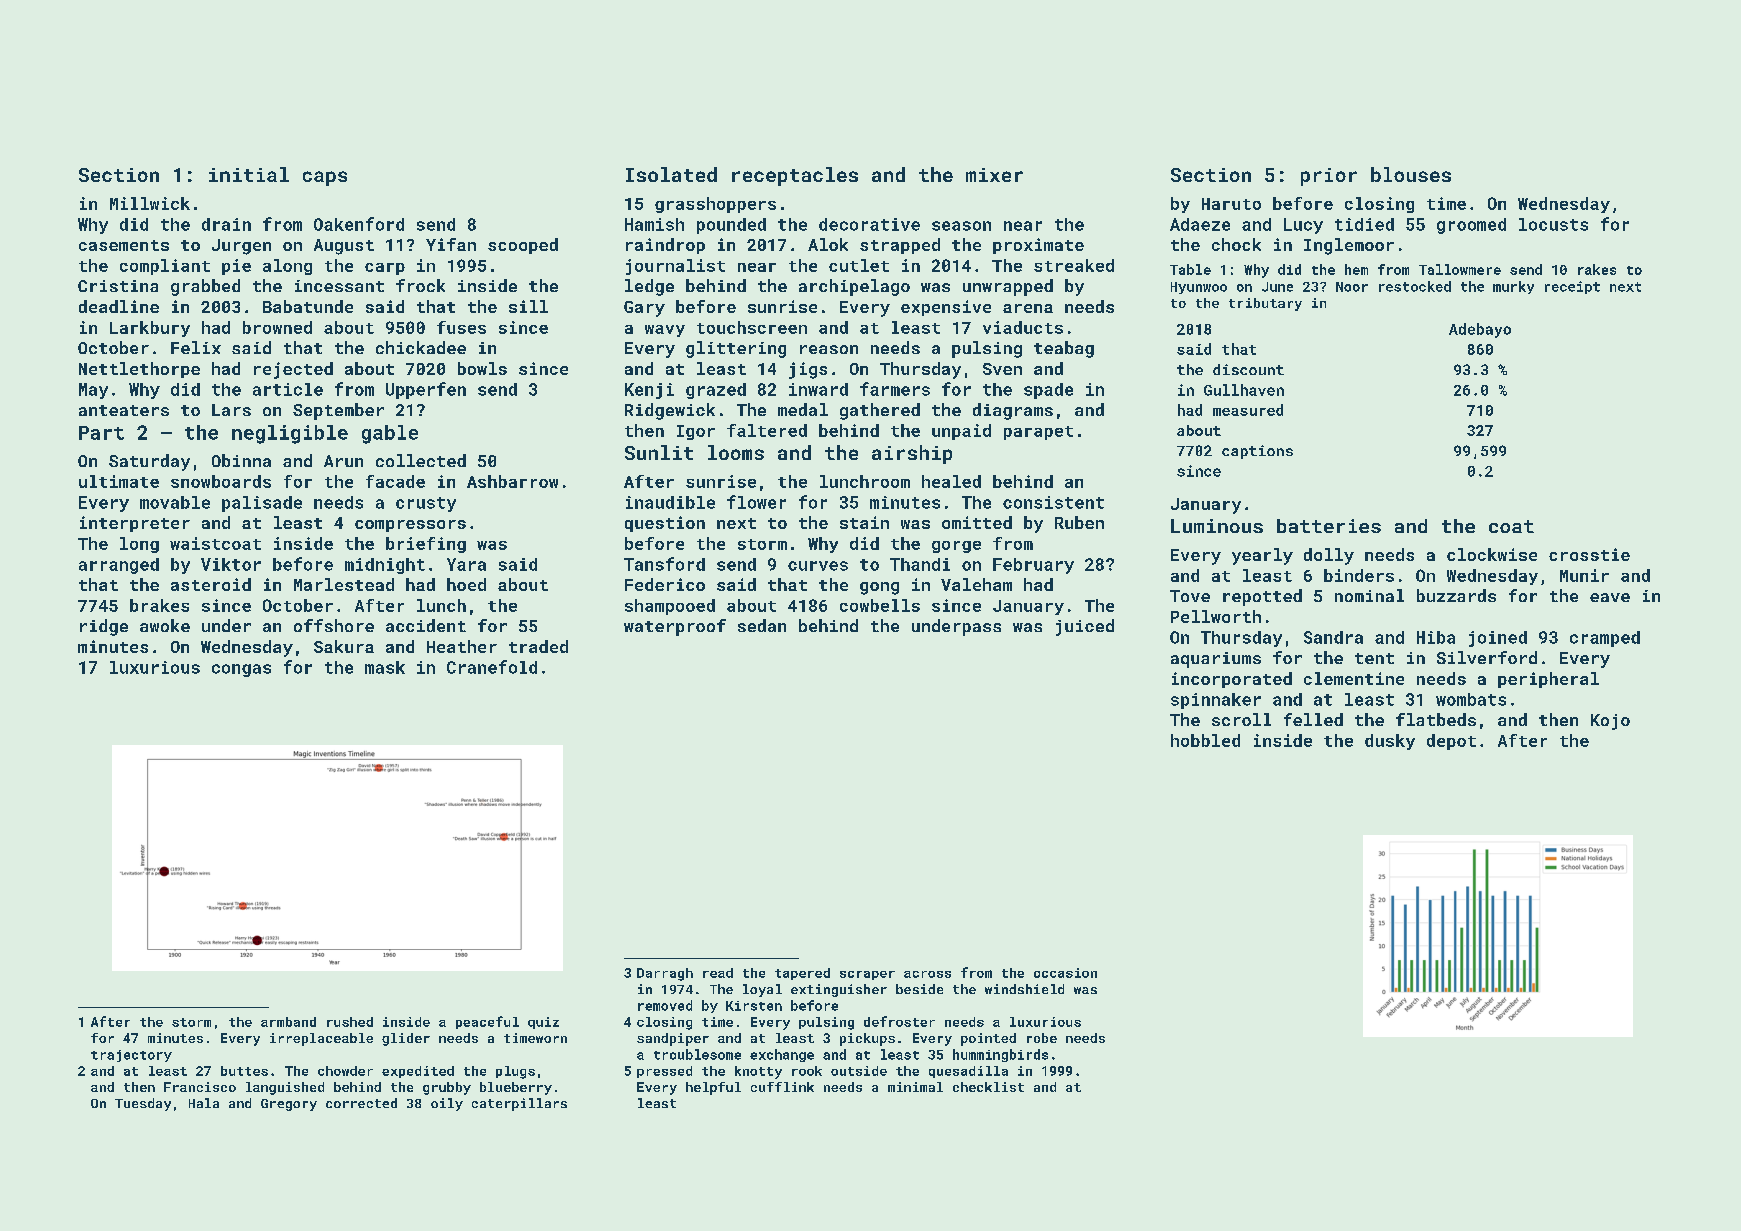  I want to click on Cranefold, so click(492, 667).
